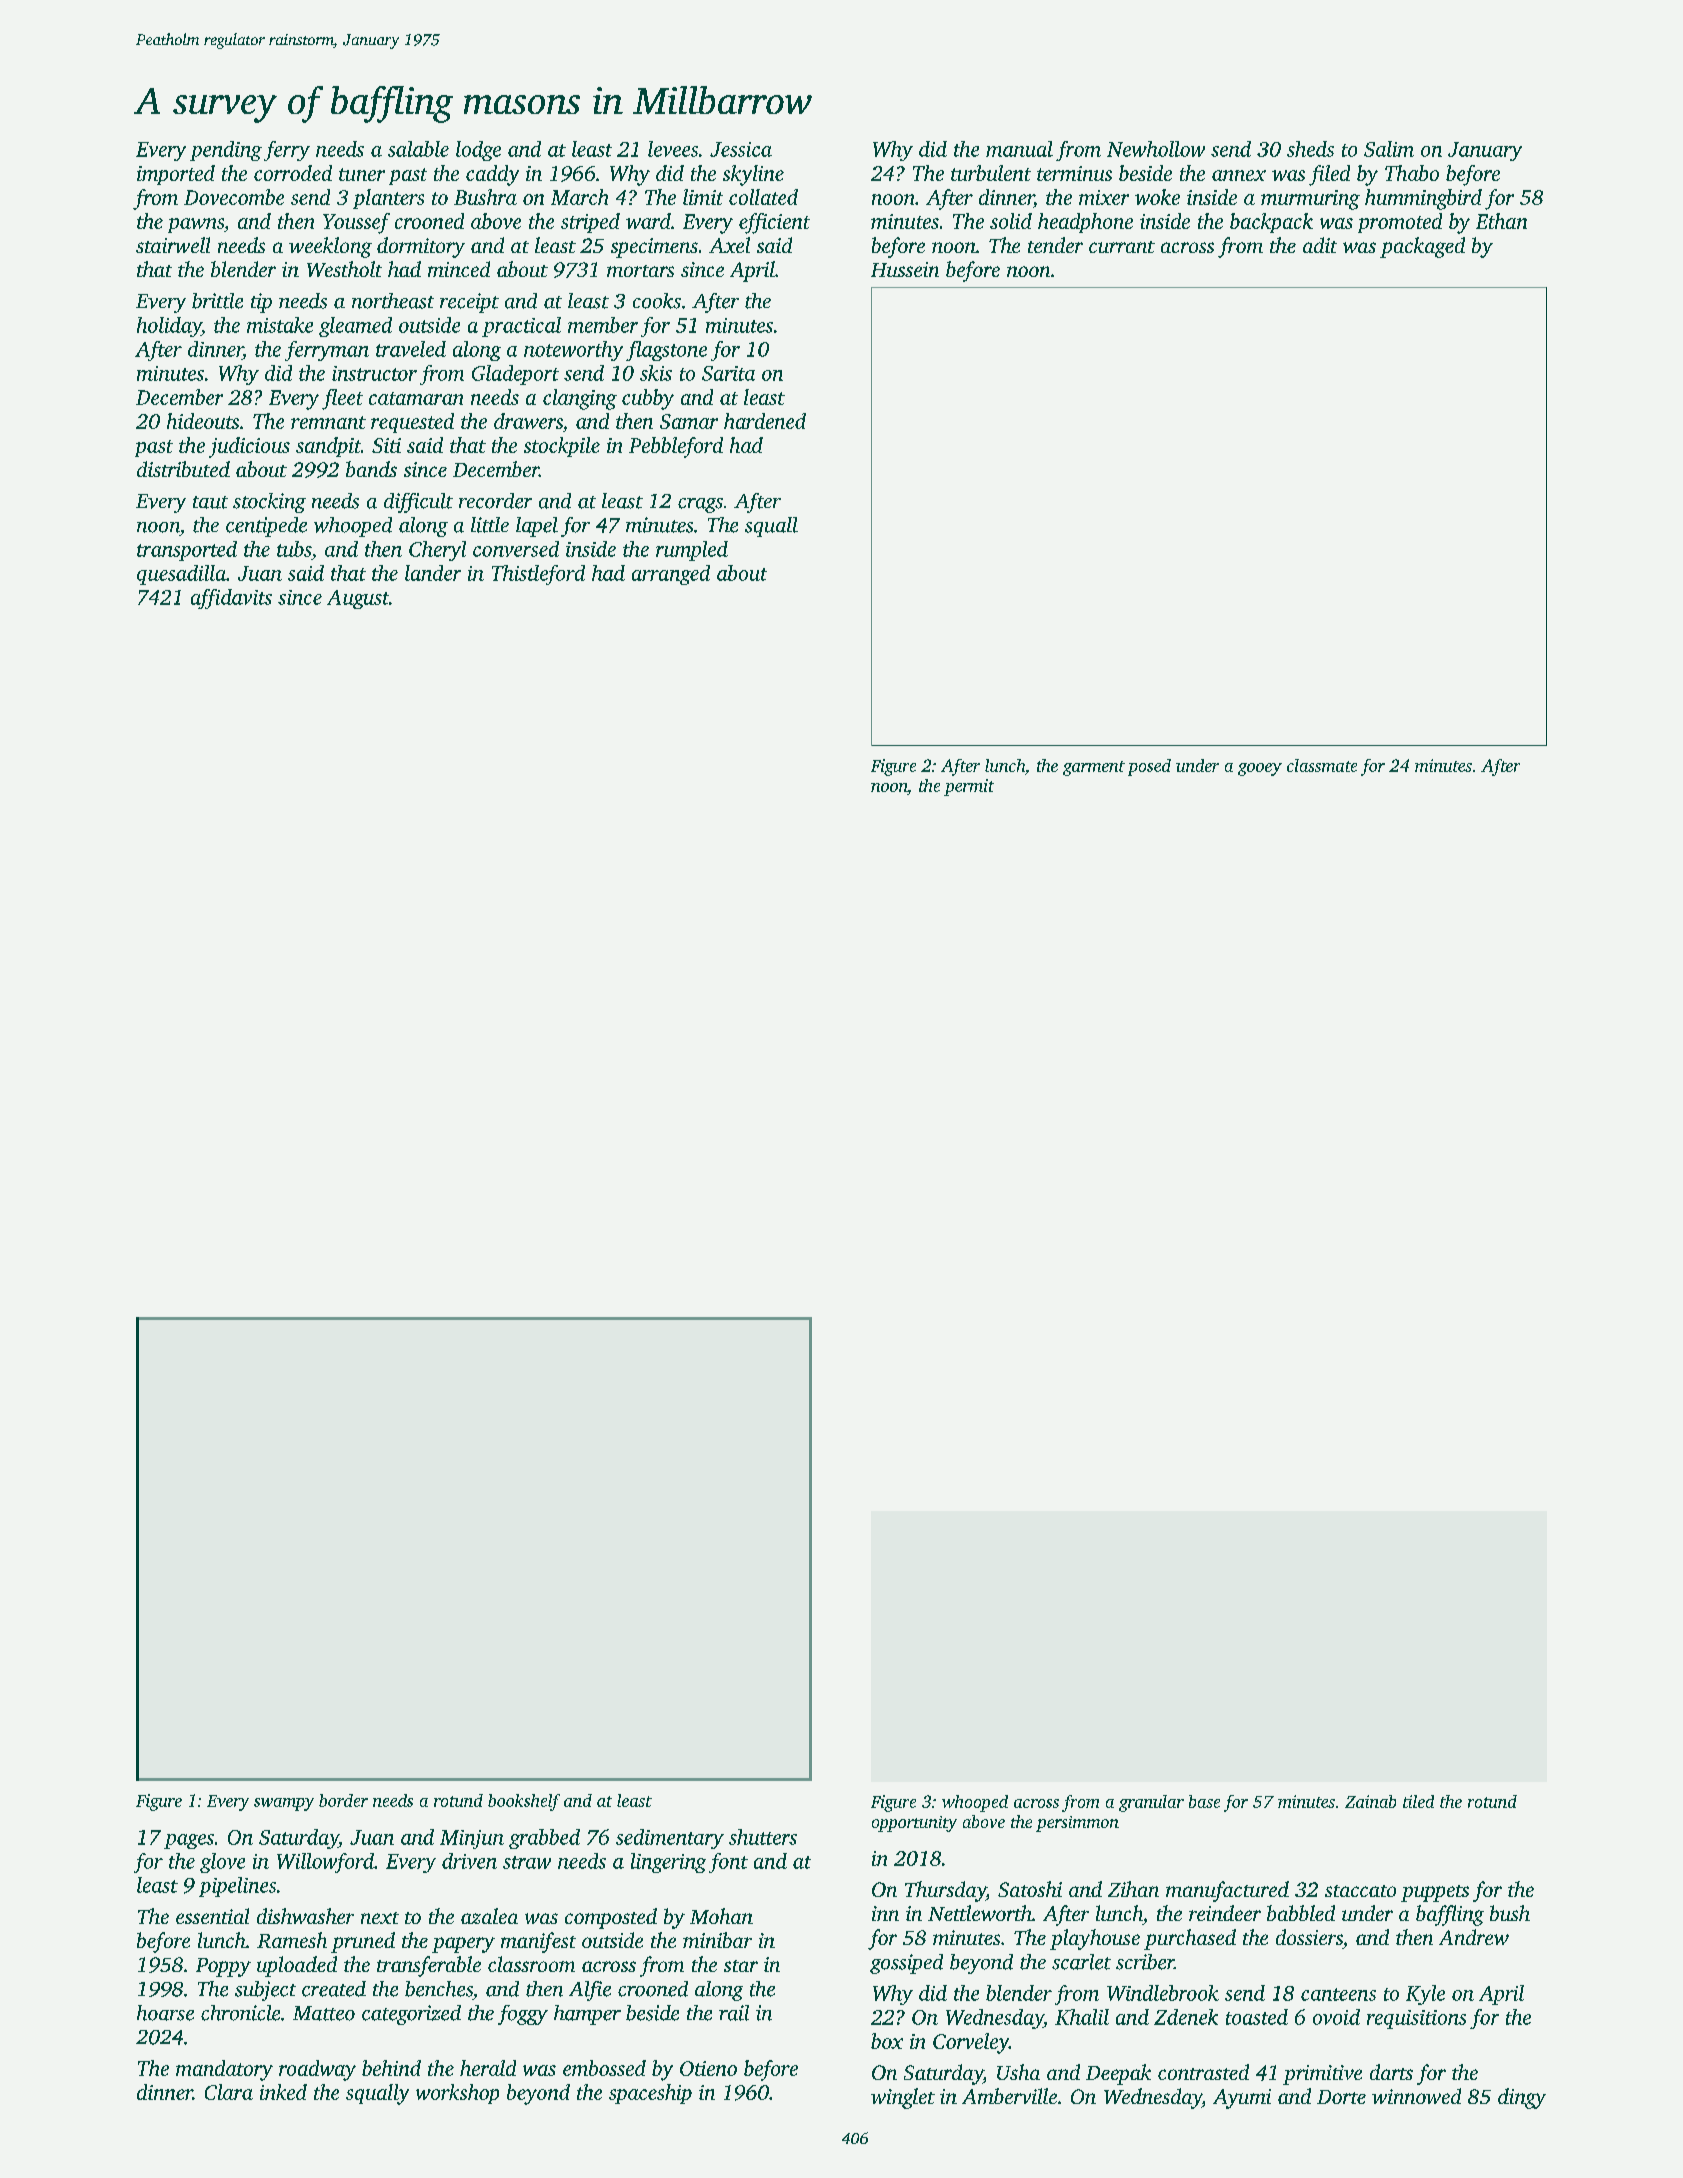 Image resolution: width=1683 pixels, height=2178 pixels. I want to click on garment, so click(1094, 768).
